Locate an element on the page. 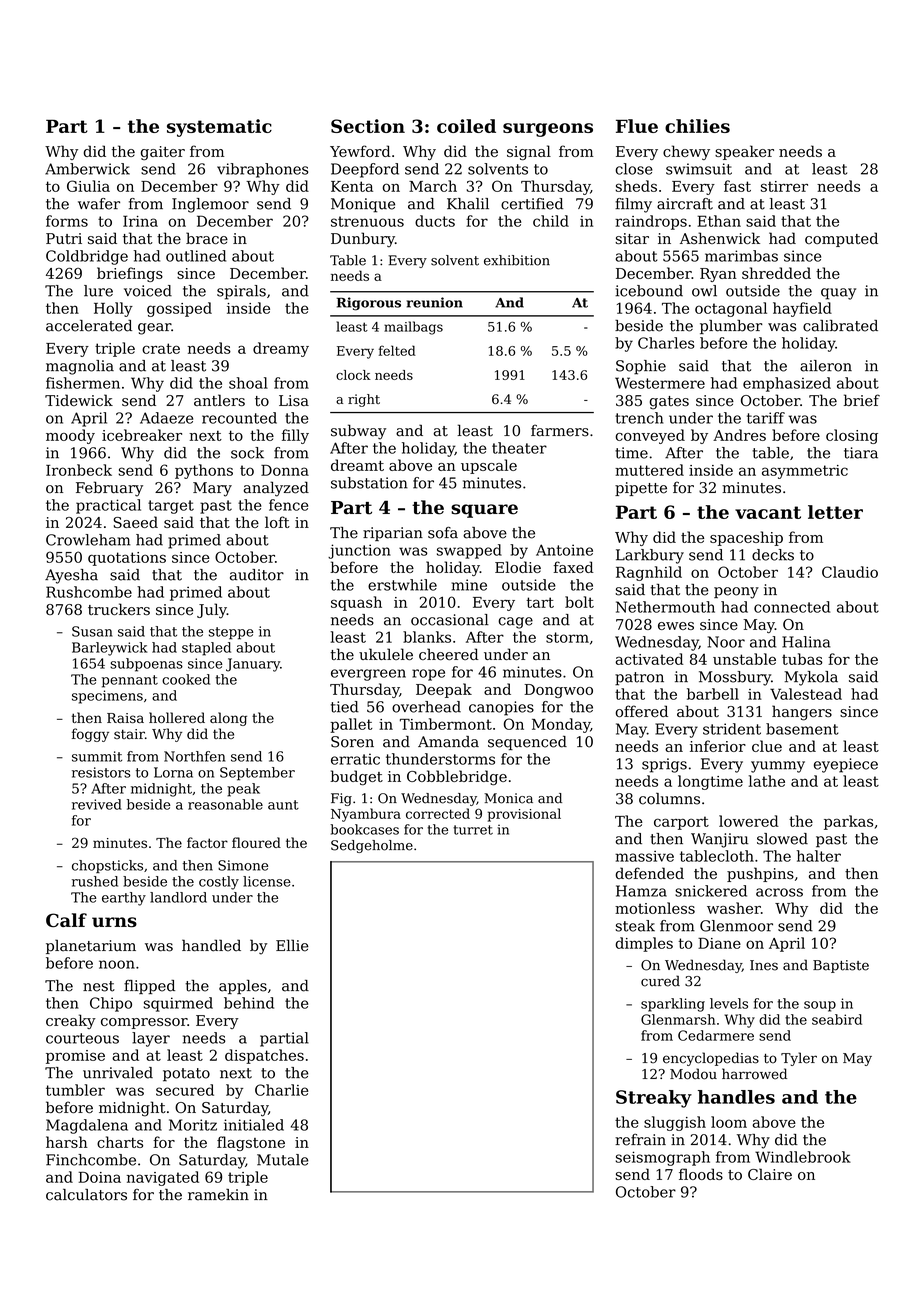 Image resolution: width=924 pixels, height=1308 pixels. hangers is located at coordinates (802, 713).
